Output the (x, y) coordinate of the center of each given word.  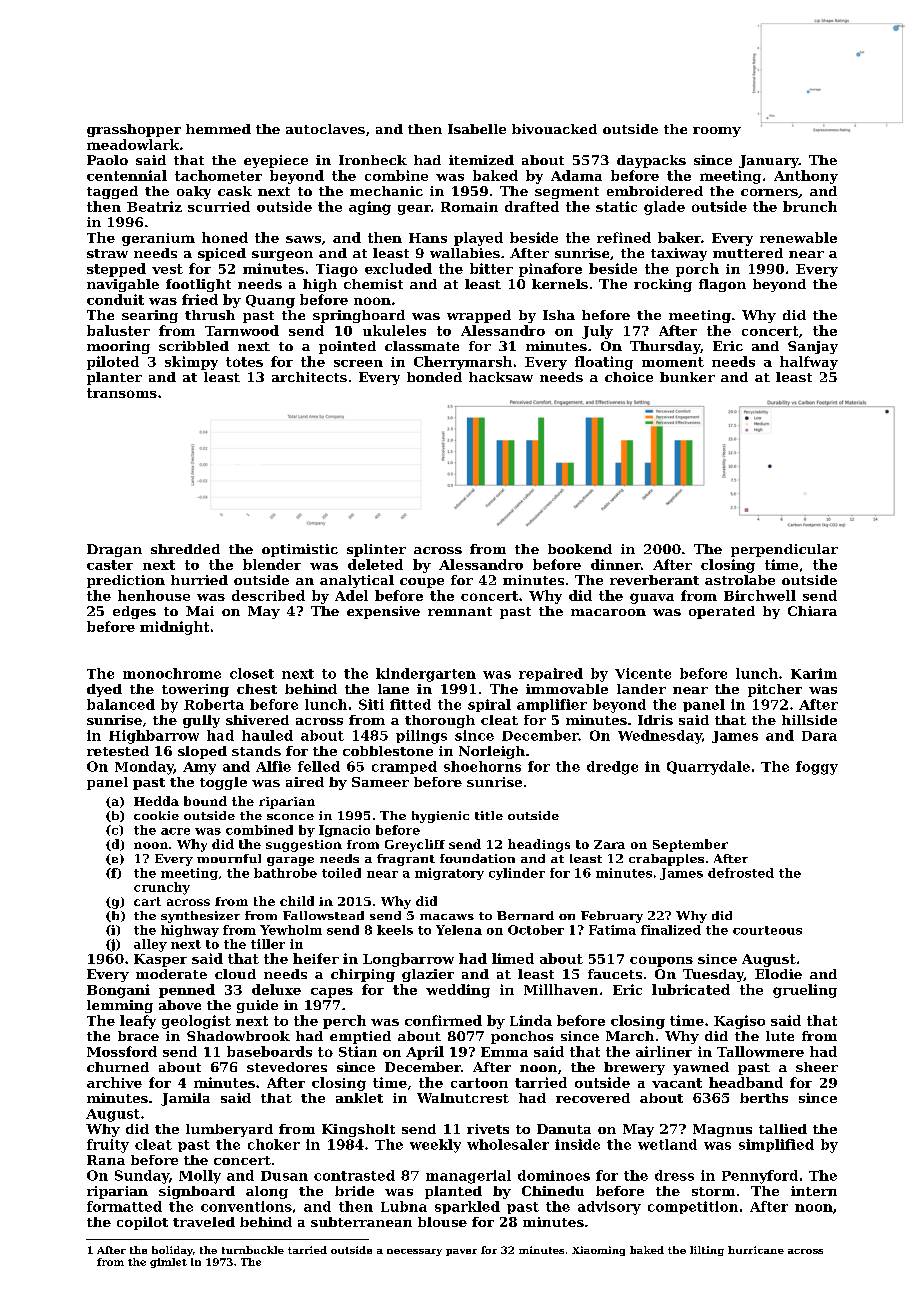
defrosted (741, 873)
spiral (489, 705)
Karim (814, 673)
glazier (428, 975)
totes (244, 362)
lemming (120, 1006)
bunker (687, 377)
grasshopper (134, 130)
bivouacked (554, 129)
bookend (580, 549)
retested (118, 751)
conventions (246, 1206)
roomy (717, 132)
